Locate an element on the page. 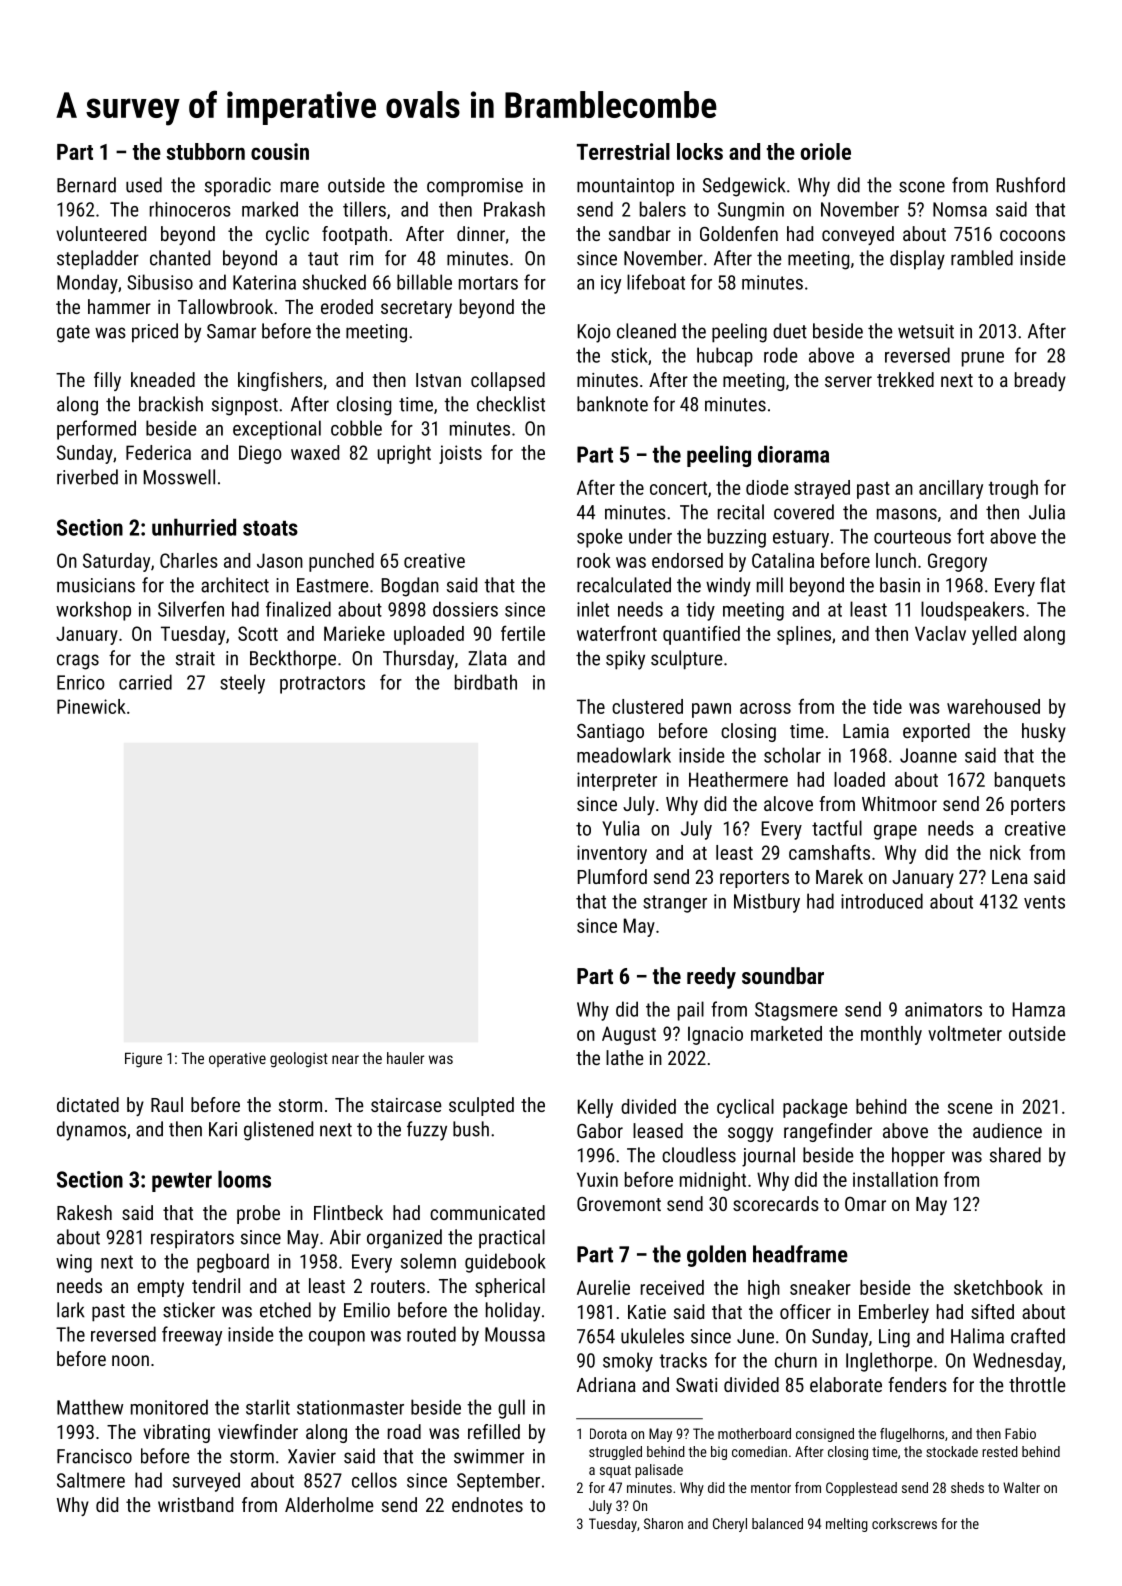 This document has height=1586, width=1122. bready is located at coordinates (1040, 381).
